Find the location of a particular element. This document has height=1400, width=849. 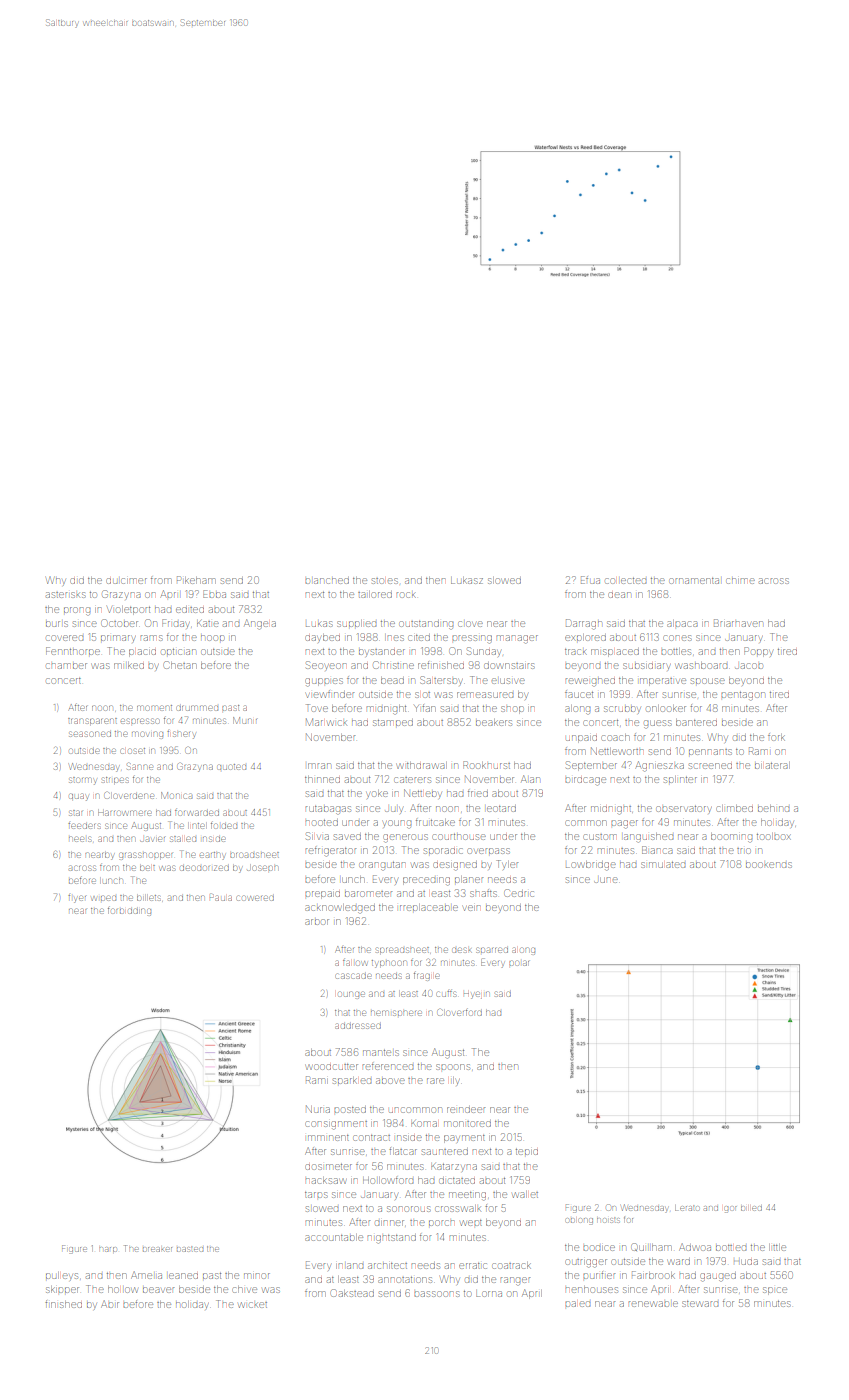

Efua is located at coordinates (590, 580).
